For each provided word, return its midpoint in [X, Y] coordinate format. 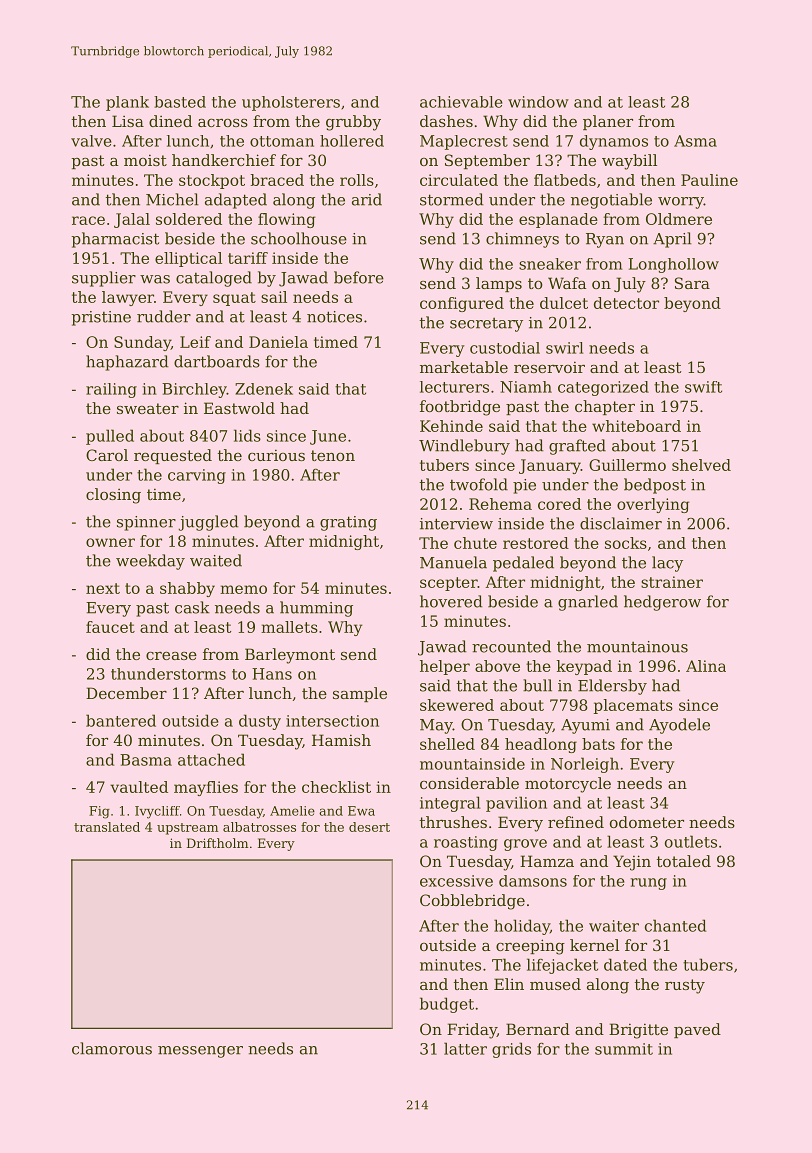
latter [465, 1048]
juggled [208, 523]
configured [462, 304]
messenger [200, 1052]
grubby [353, 123]
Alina [706, 666]
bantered [121, 720]
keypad [584, 667]
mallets [289, 627]
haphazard [127, 363]
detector [626, 303]
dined [170, 121]
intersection [332, 721]
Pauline [709, 180]
